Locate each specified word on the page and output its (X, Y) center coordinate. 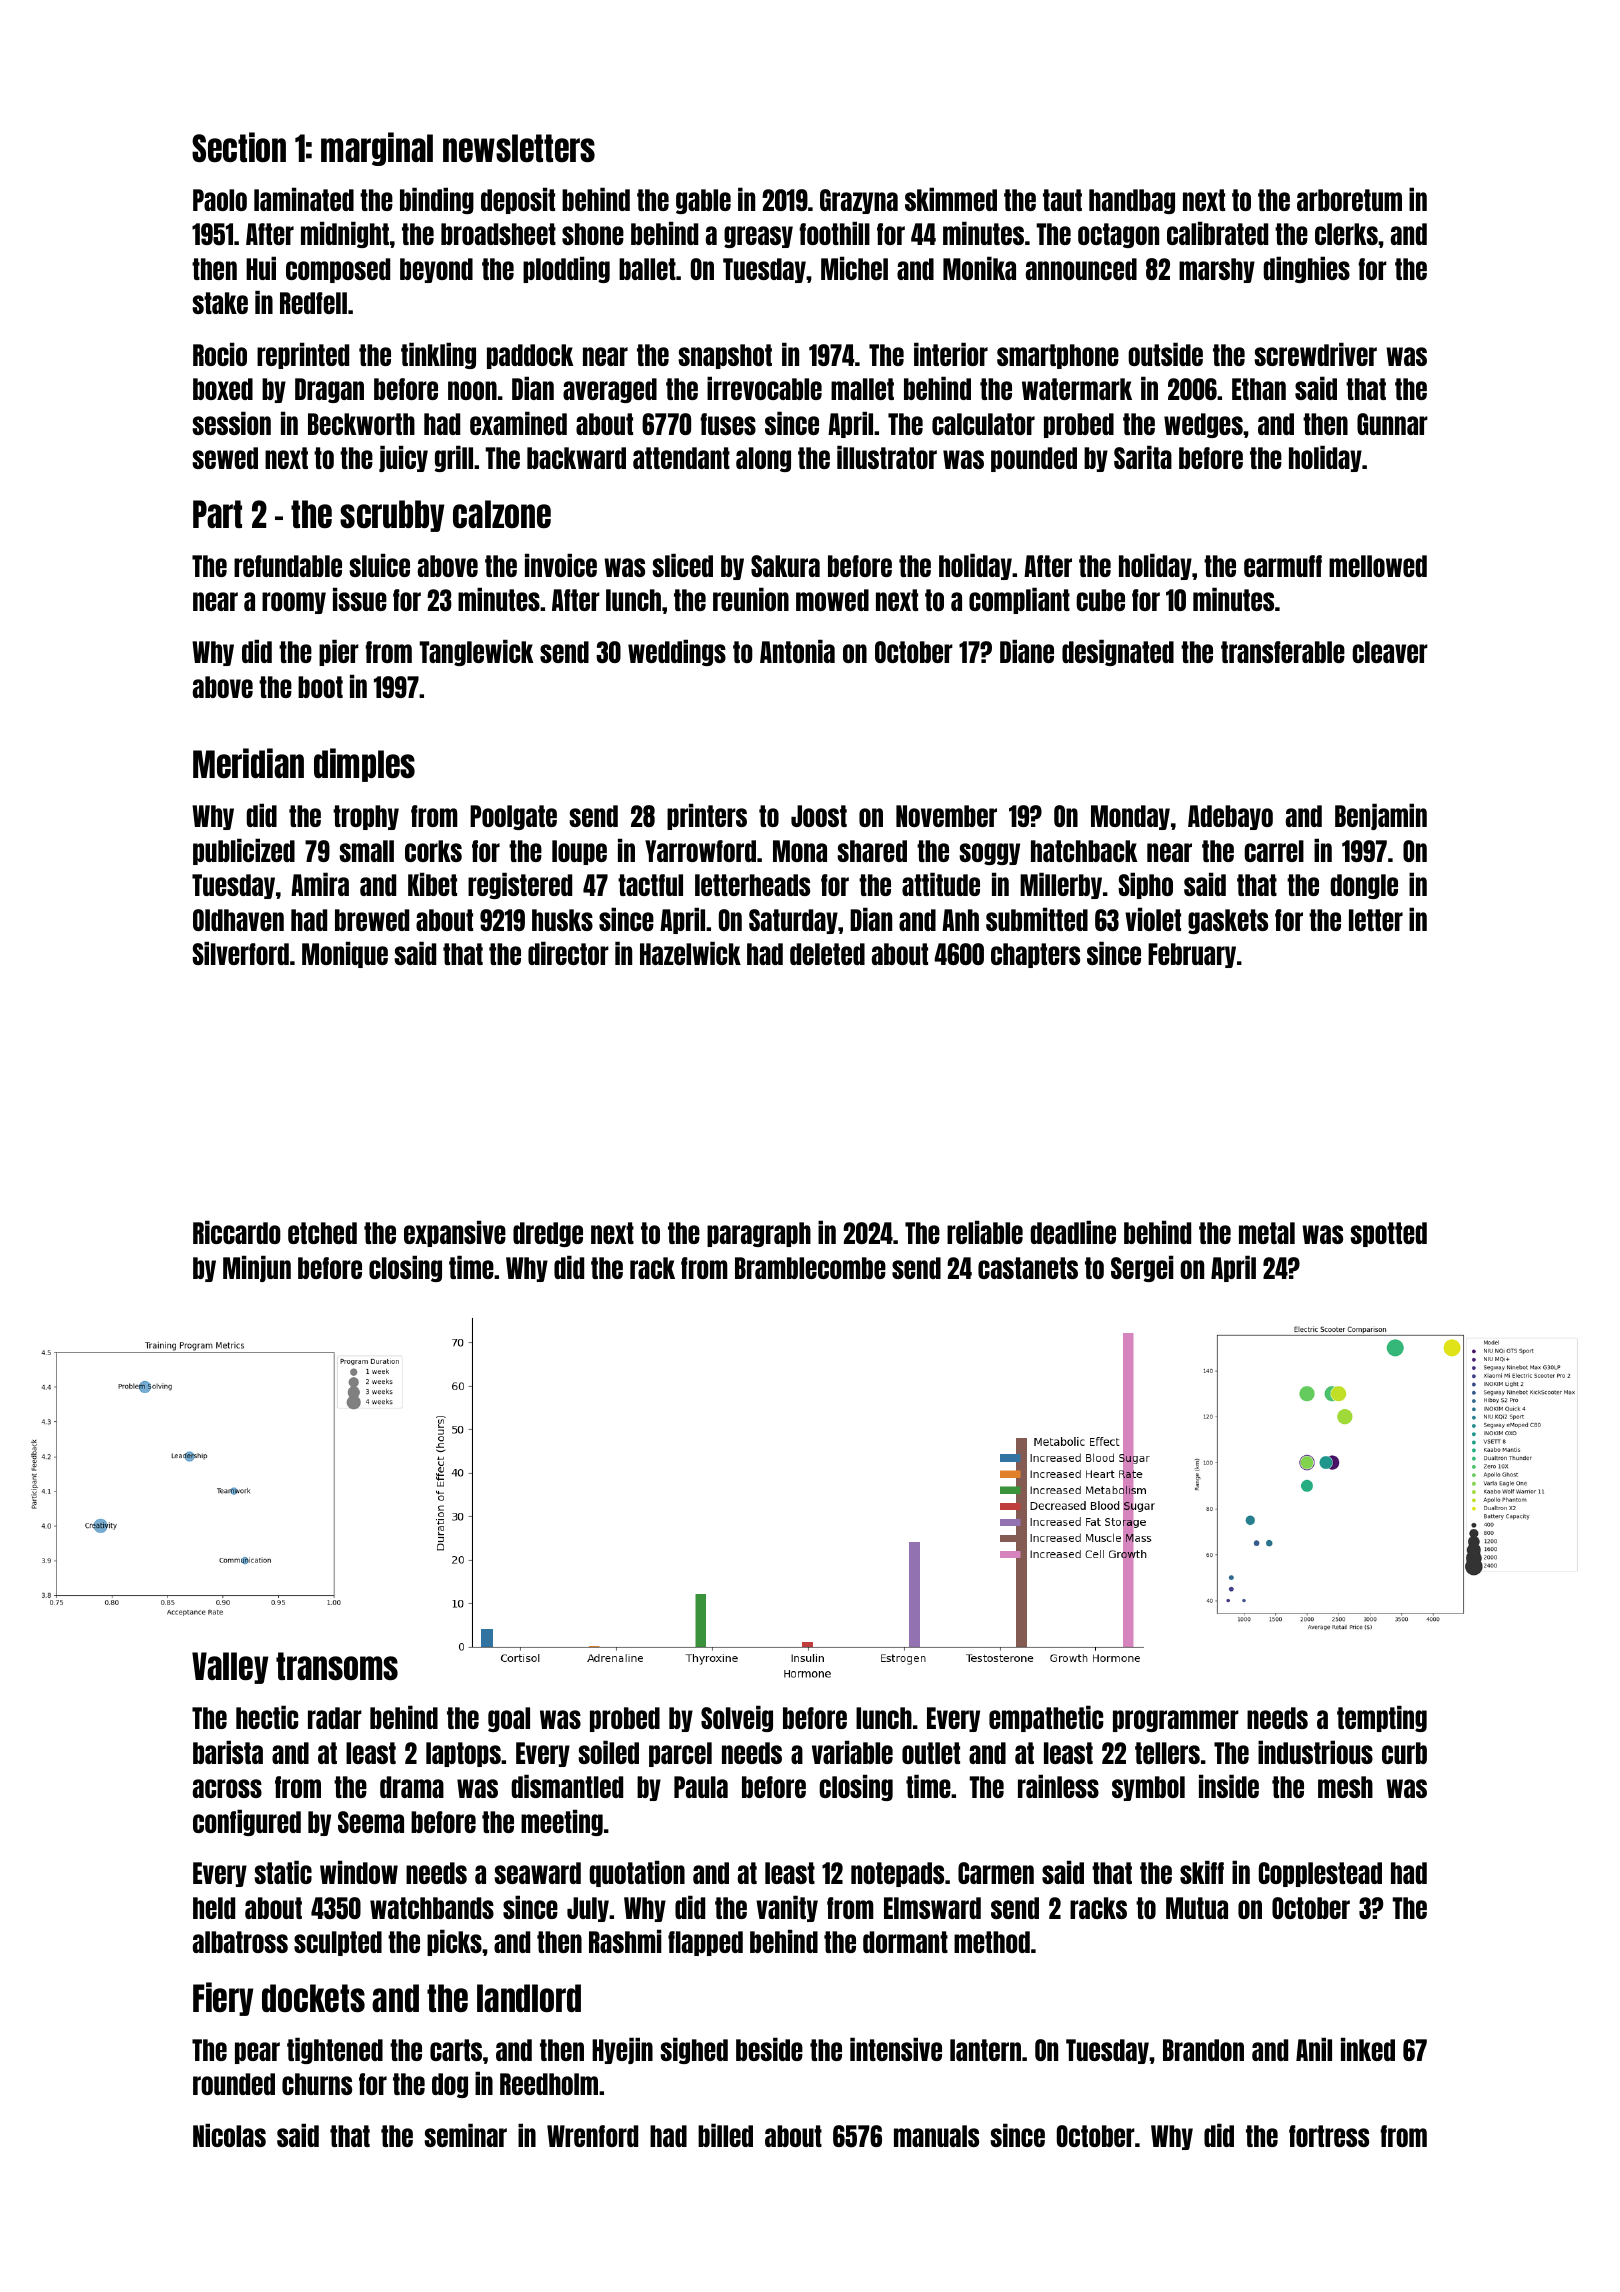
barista (228, 1752)
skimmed (951, 199)
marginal (377, 149)
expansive (455, 1233)
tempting (1382, 1718)
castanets (1028, 1268)
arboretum (1349, 200)
